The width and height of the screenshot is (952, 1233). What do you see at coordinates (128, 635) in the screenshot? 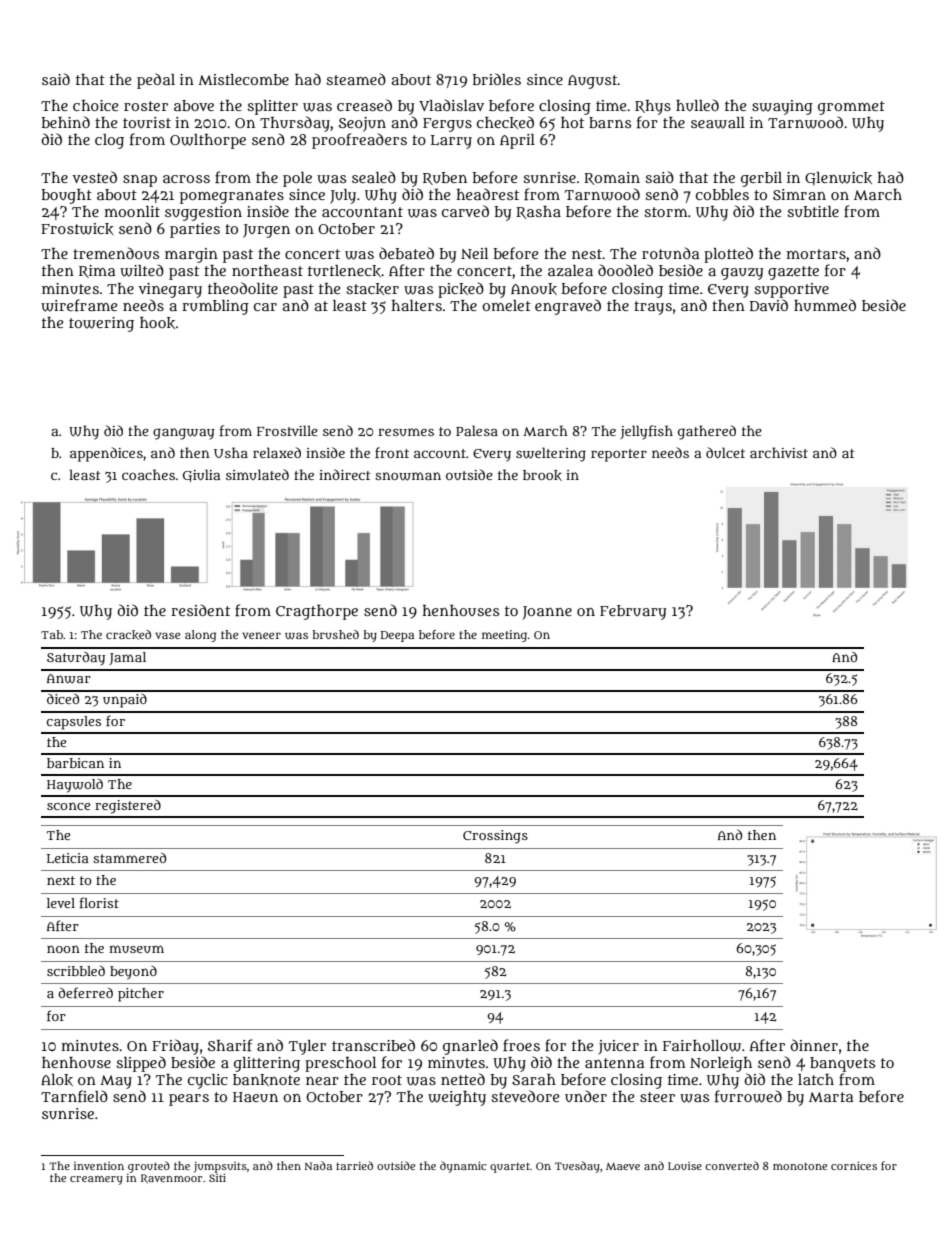
I see `cracked` at bounding box center [128, 635].
